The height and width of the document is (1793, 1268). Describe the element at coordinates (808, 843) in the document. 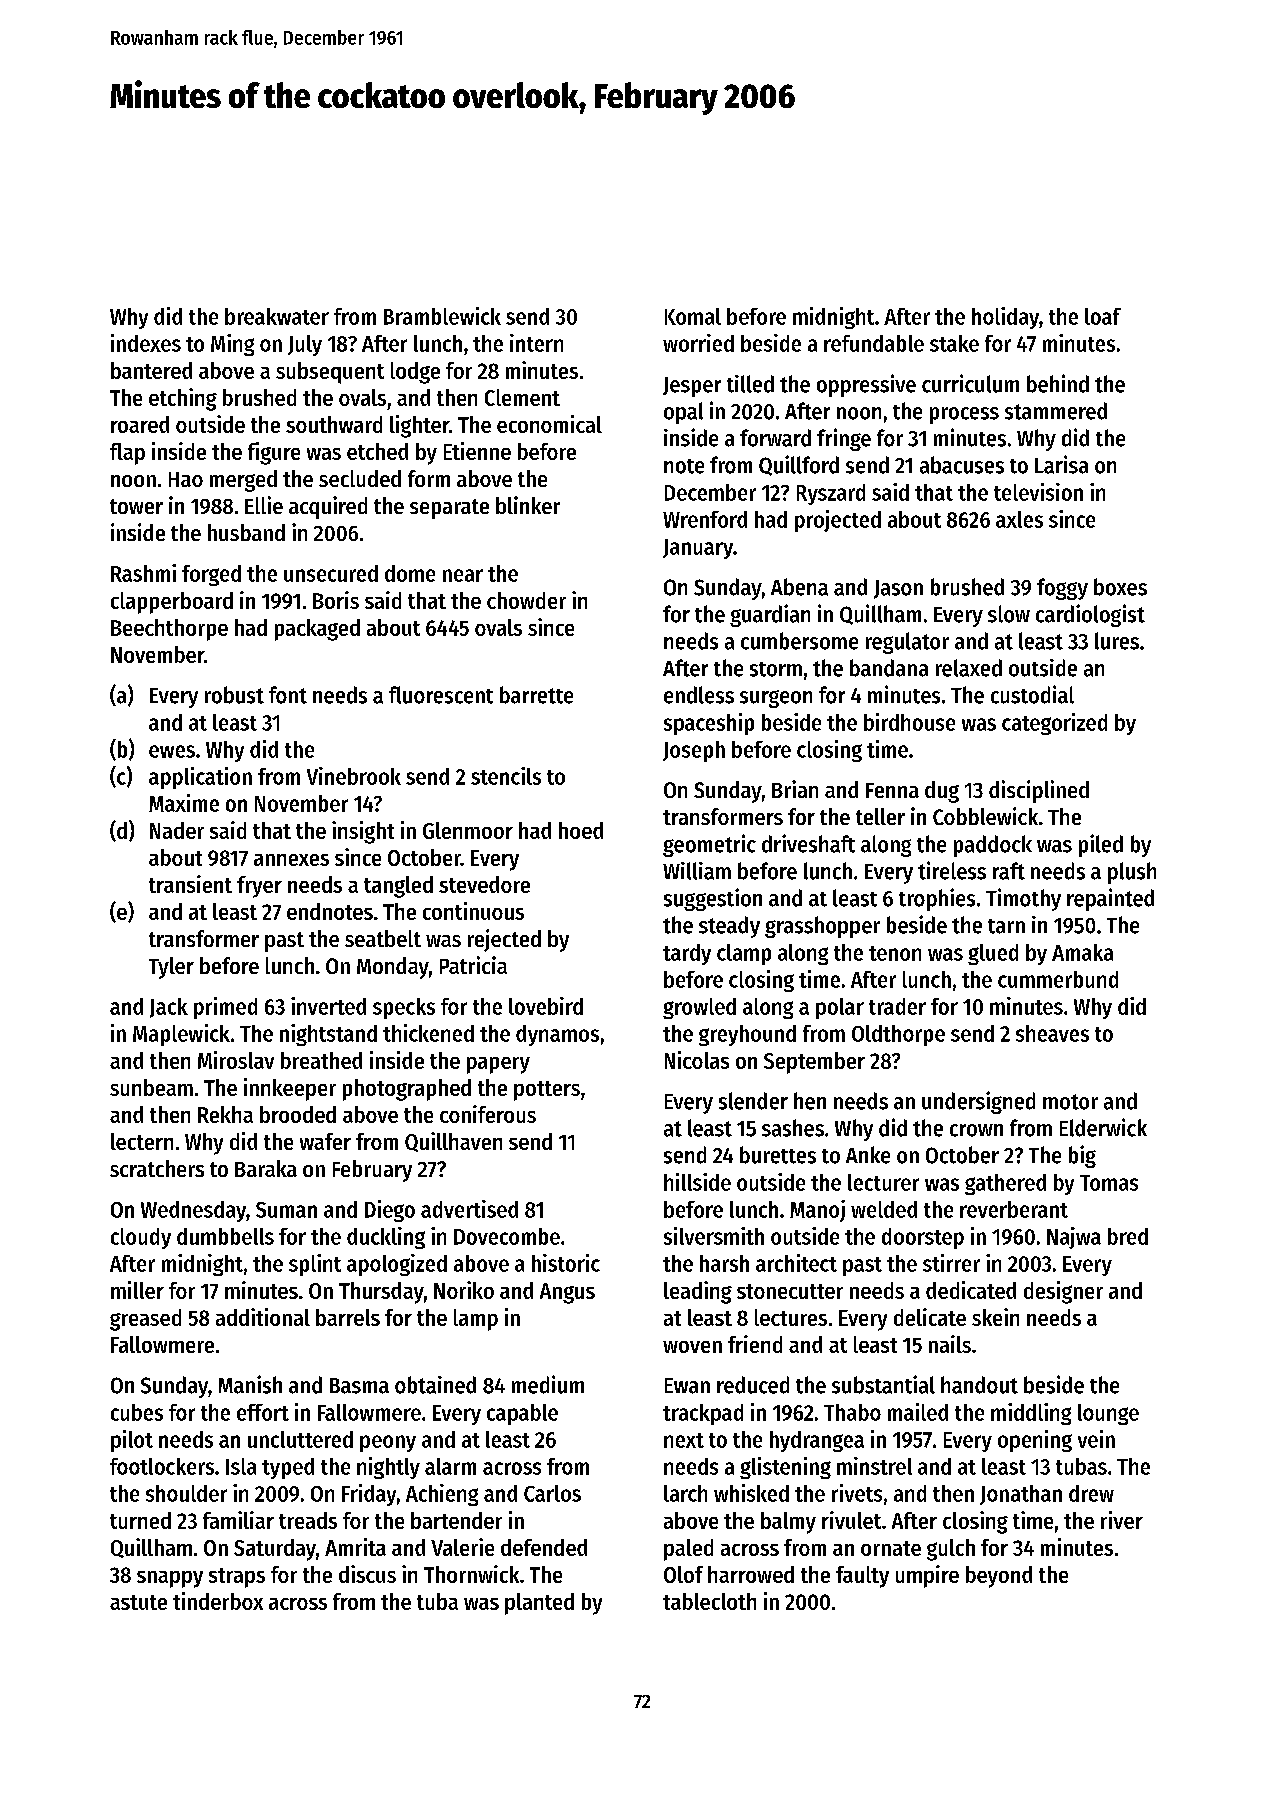

I see `driveshaft` at that location.
